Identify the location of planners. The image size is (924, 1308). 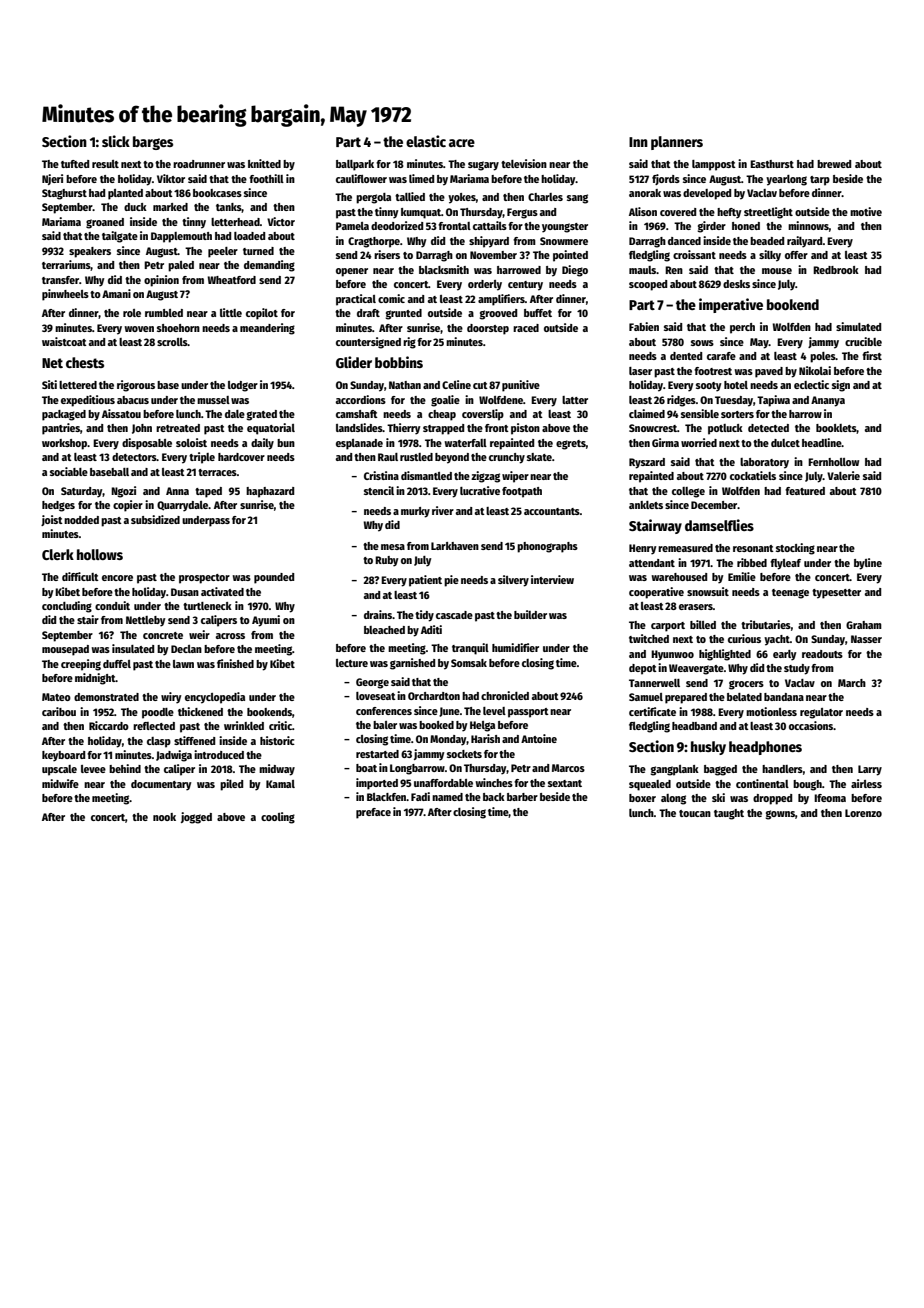
(677, 143).
